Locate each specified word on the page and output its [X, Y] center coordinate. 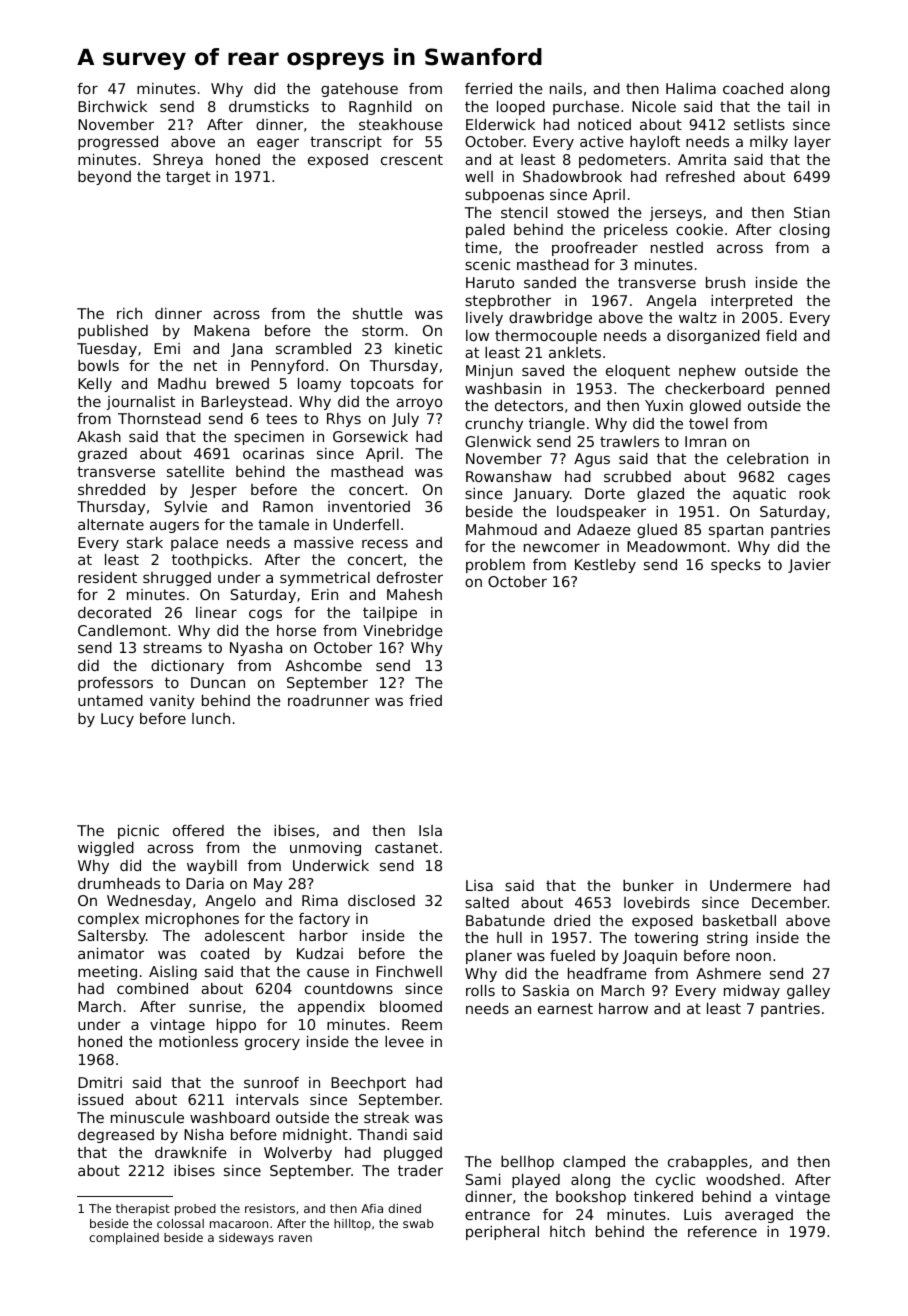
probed [195, 1210]
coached [753, 88]
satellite [195, 471]
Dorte [605, 493]
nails [566, 88]
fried [425, 700]
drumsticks [269, 106]
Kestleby [605, 566]
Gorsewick [370, 436]
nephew [707, 372]
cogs [265, 615]
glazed [660, 495]
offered [198, 830]
